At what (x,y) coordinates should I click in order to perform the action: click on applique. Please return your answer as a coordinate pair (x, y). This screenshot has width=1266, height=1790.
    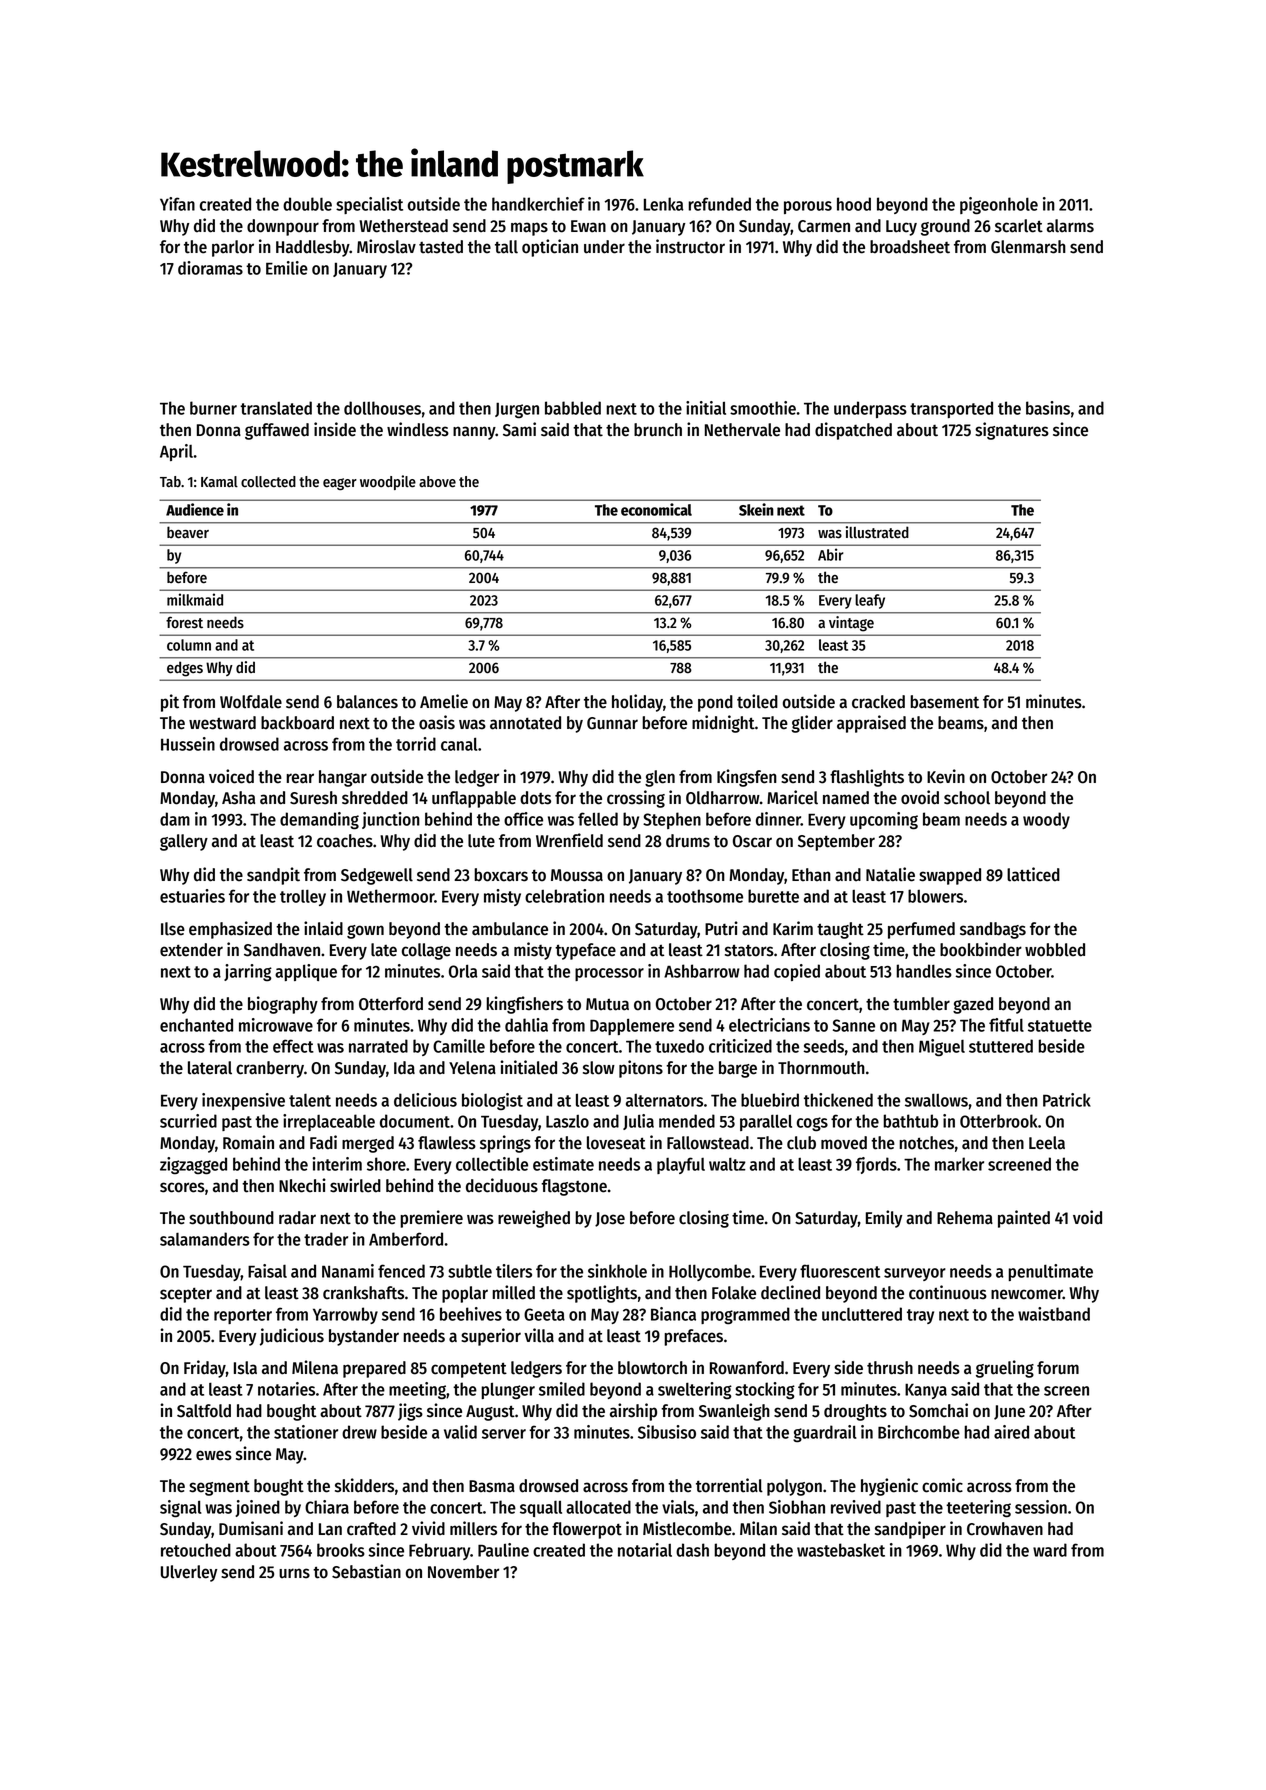
    Looking at the image, I should click on (306, 972).
